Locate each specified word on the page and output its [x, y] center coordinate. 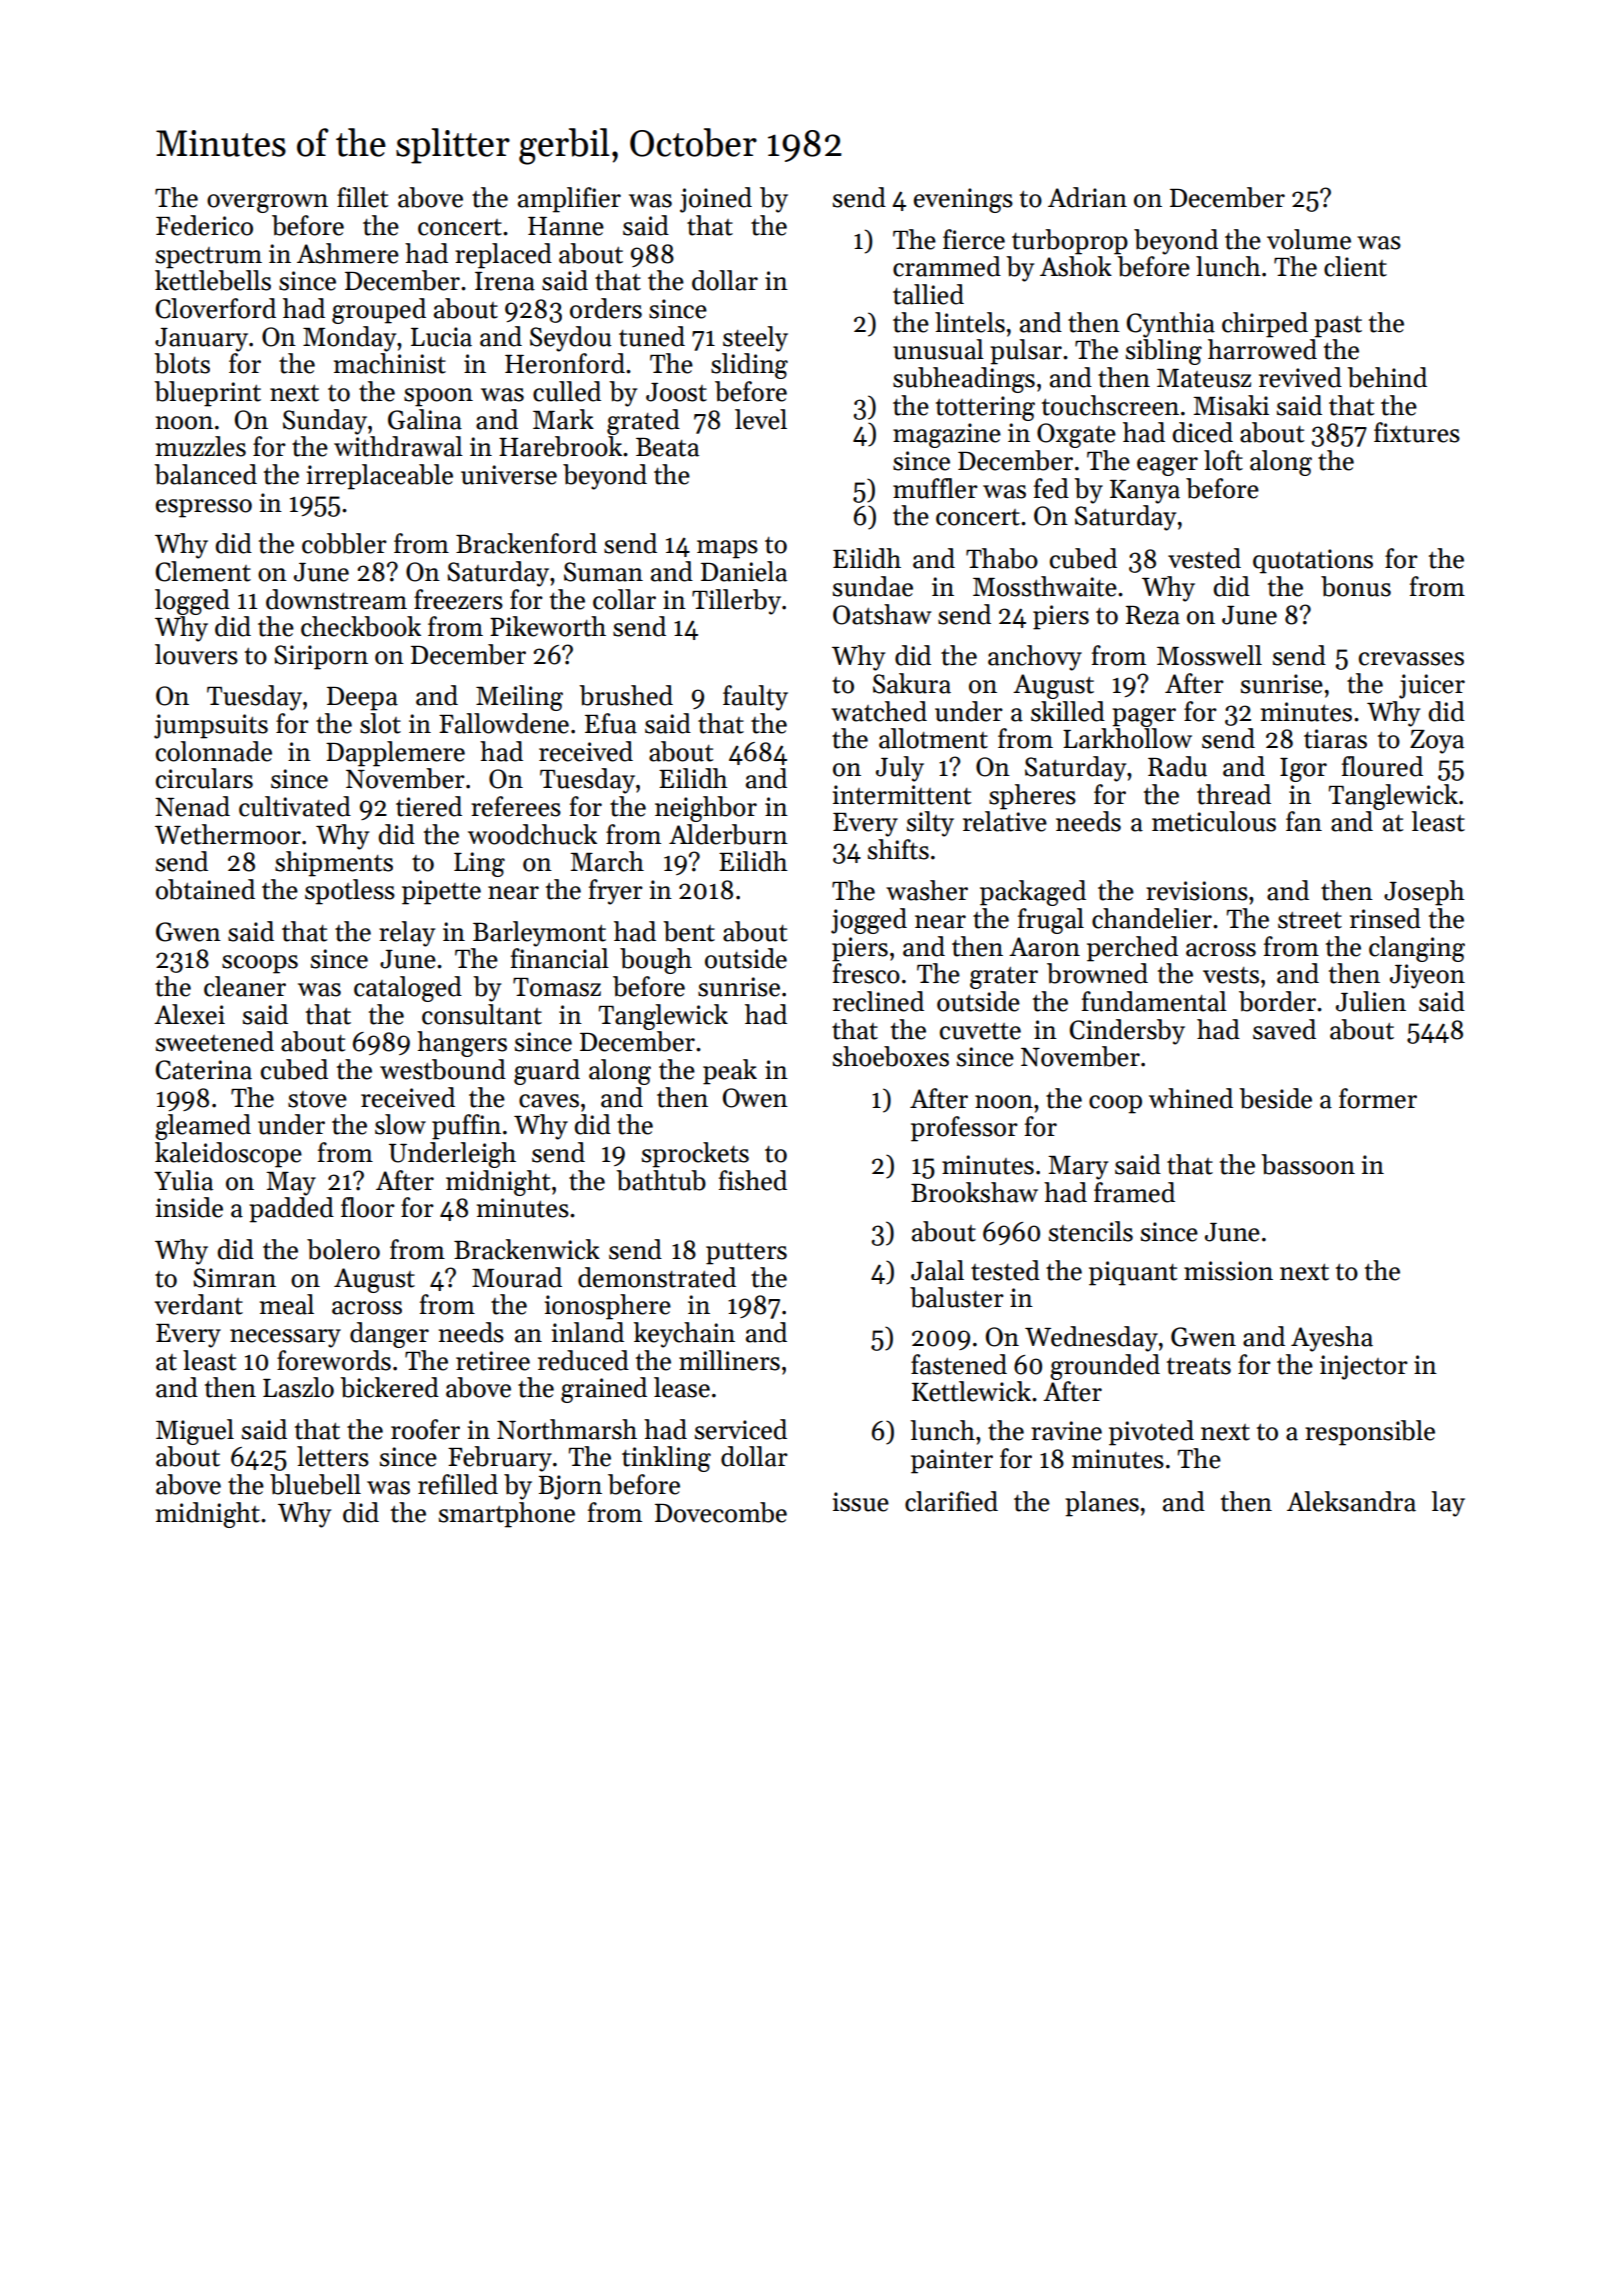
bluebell [315, 1484]
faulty [755, 698]
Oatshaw [882, 614]
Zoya [1437, 742]
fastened [959, 1364]
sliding [749, 366]
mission [1228, 1271]
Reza [1153, 615]
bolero [343, 1249]
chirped [1265, 325]
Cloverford [216, 308]
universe [509, 475]
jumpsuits [211, 726]
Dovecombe [721, 1512]
